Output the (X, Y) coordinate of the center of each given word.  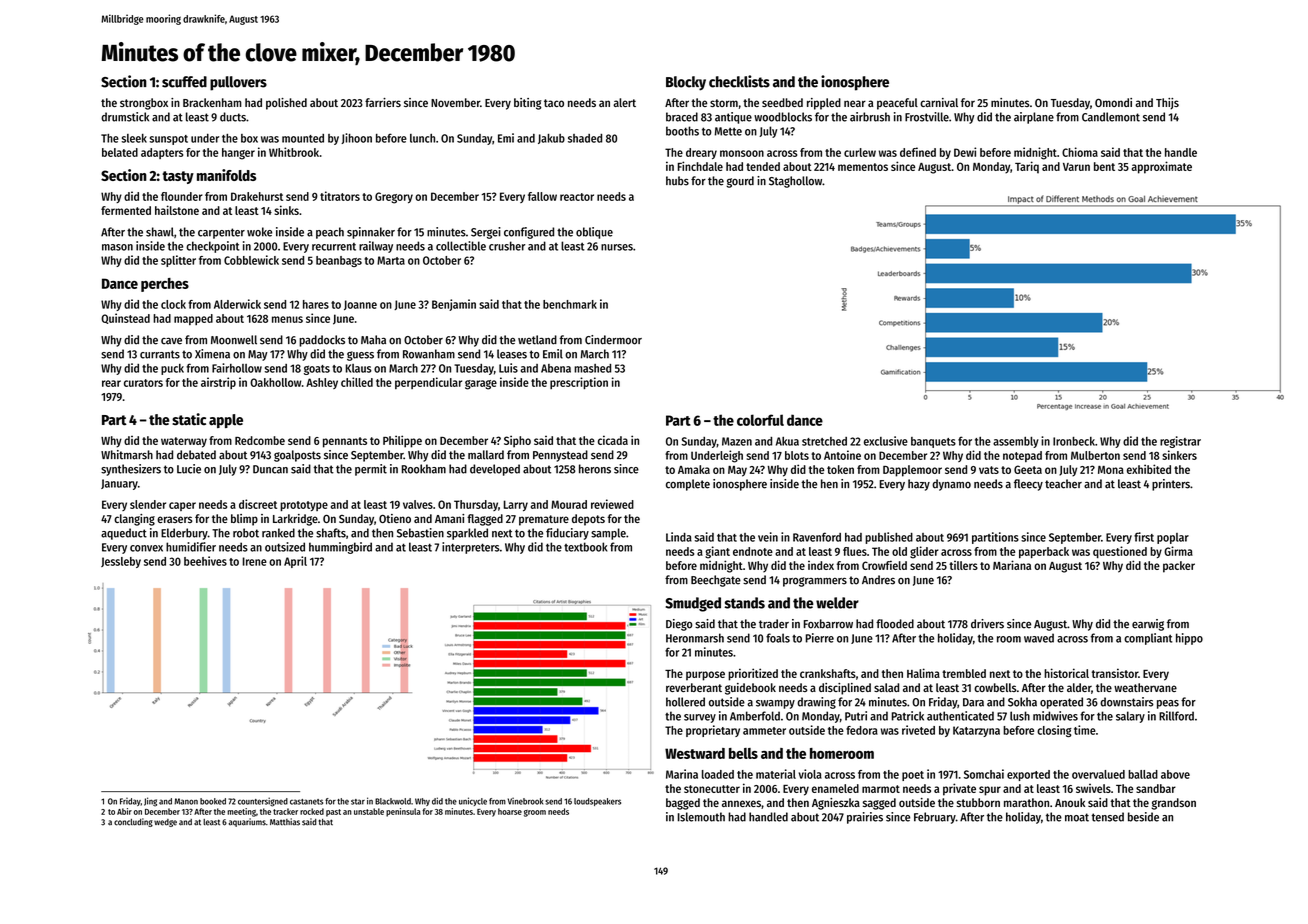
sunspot (169, 140)
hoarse (510, 811)
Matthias (285, 822)
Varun (1076, 167)
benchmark (570, 304)
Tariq (1027, 167)
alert (624, 102)
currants (160, 354)
